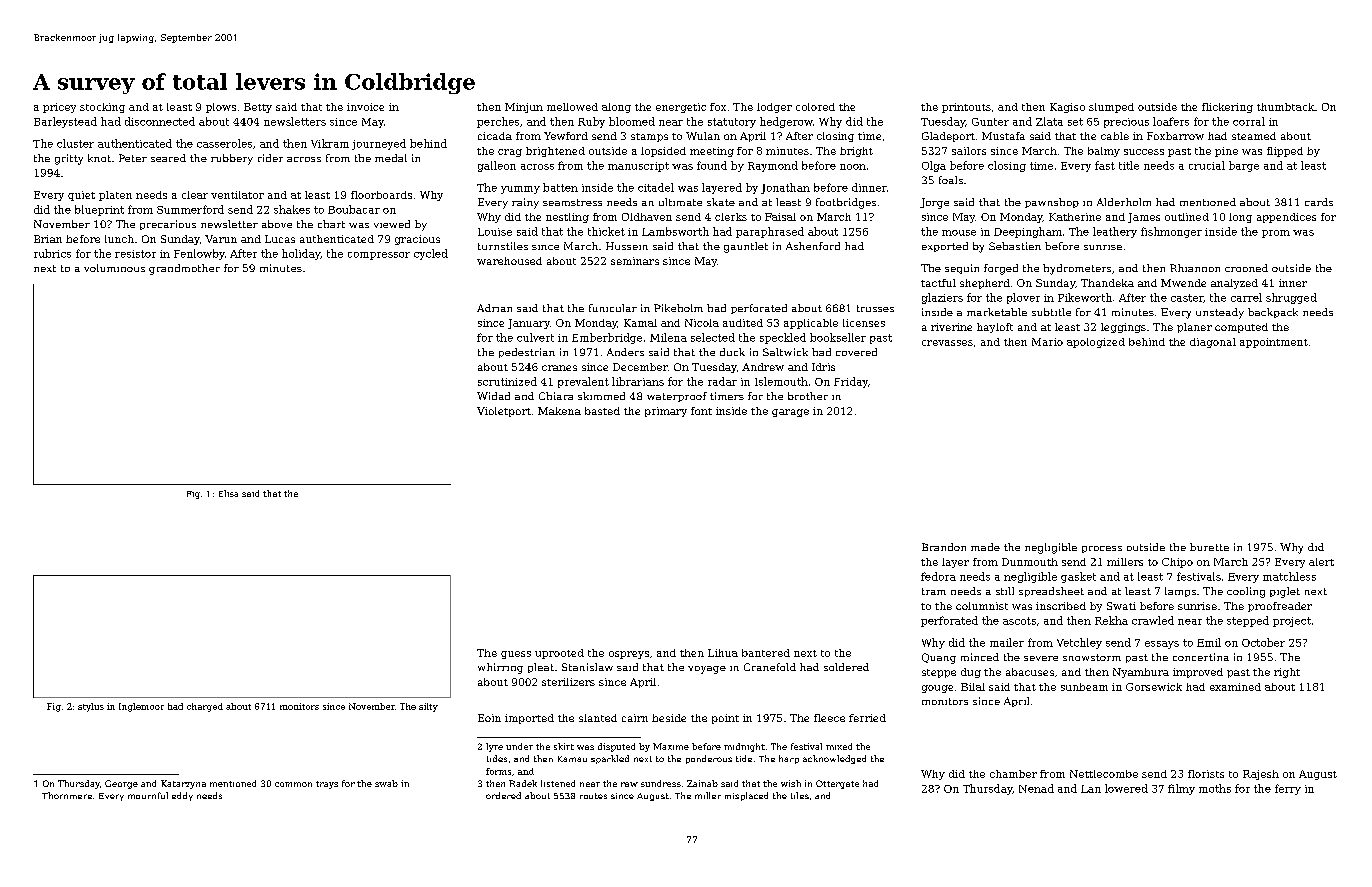 Image resolution: width=1372 pixels, height=887 pixels. Describe the element at coordinates (224, 143) in the document. I see `casseroles` at that location.
